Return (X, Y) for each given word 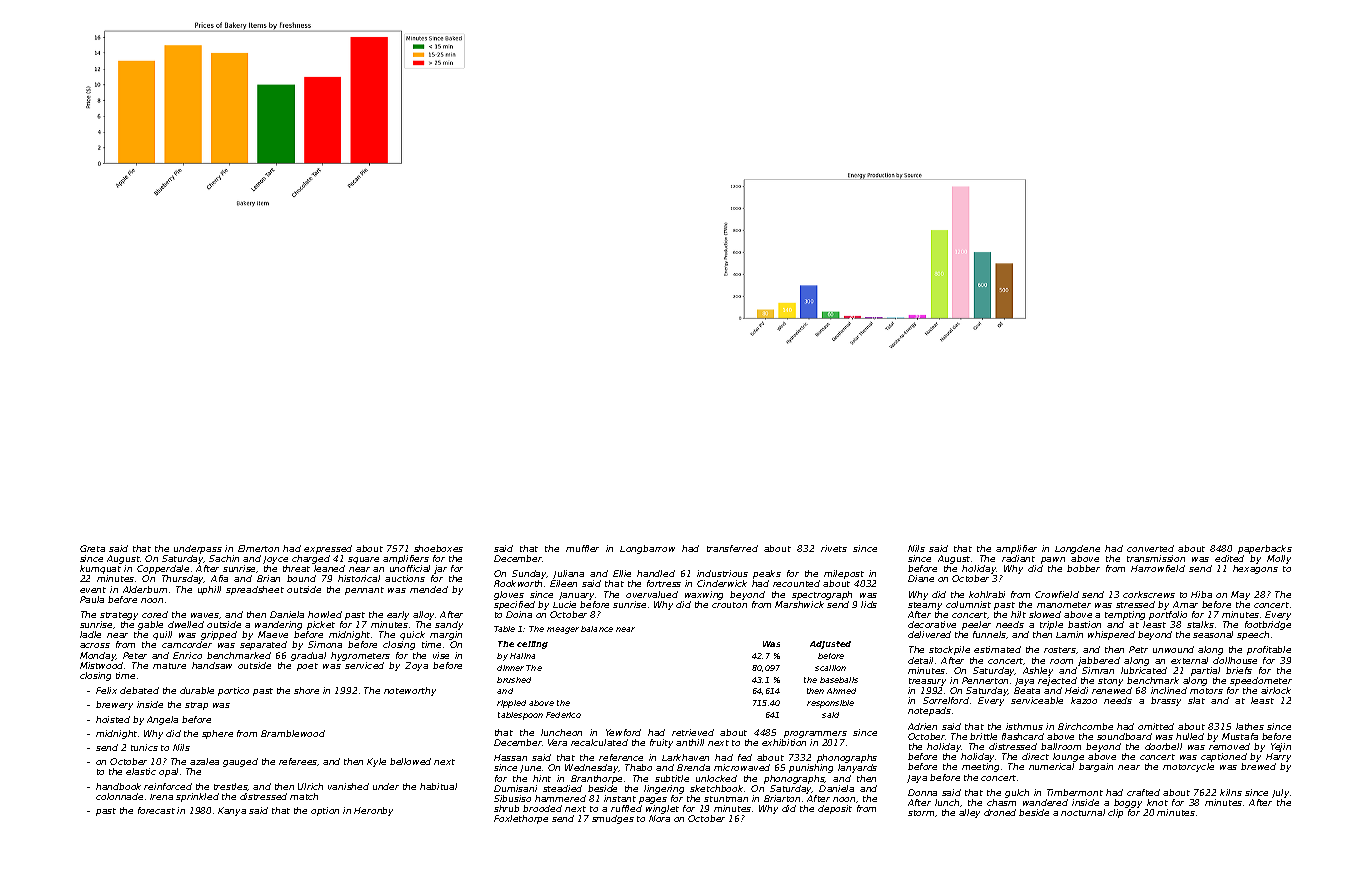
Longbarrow (647, 549)
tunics (144, 747)
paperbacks (1265, 549)
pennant (364, 591)
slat (1196, 700)
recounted (796, 583)
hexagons (1255, 569)
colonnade (119, 796)
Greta (92, 548)
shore (306, 690)
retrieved (693, 732)
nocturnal (1083, 812)
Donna (922, 792)
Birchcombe (1085, 726)
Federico (563, 715)
